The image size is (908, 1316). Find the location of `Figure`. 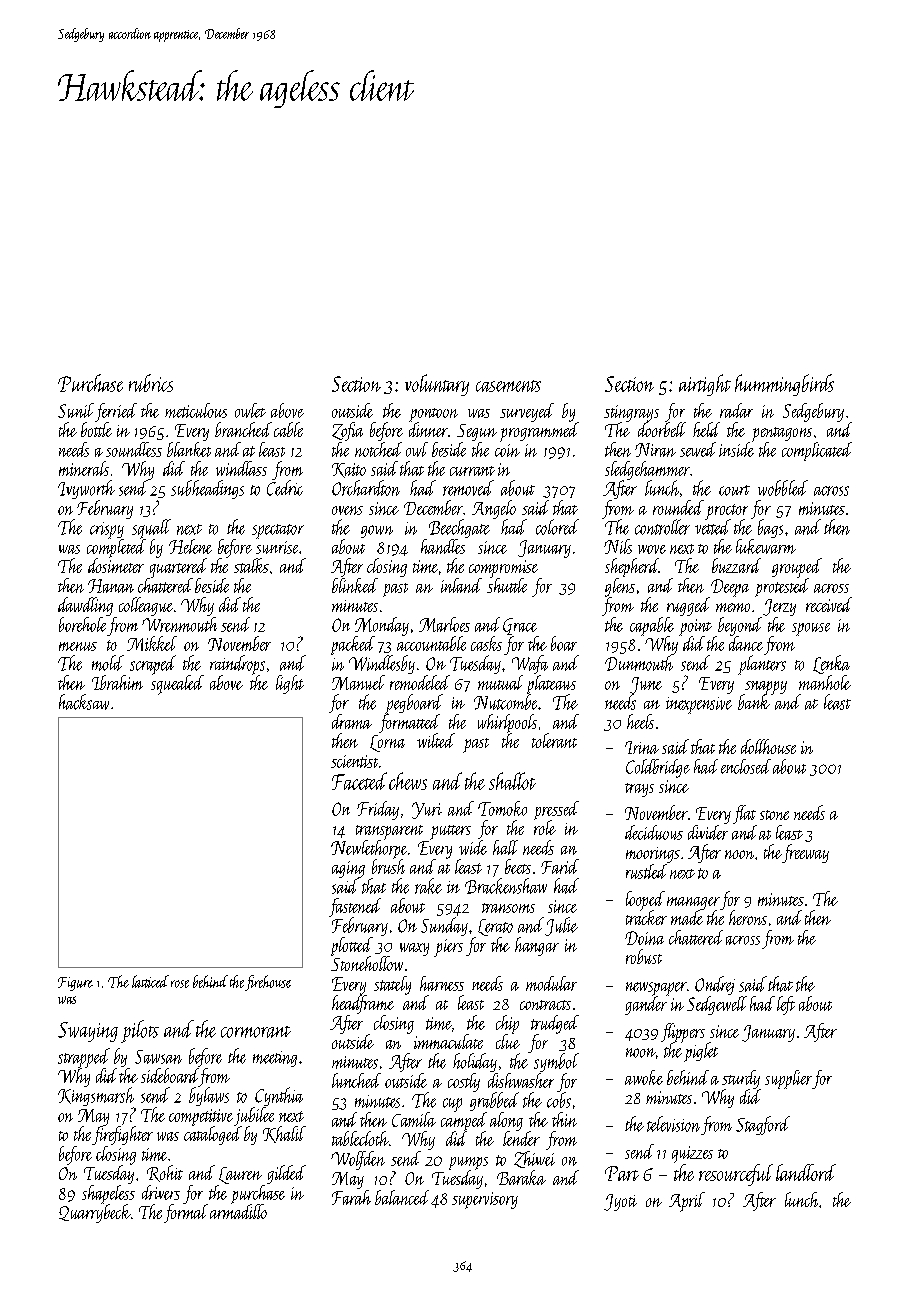

Figure is located at coordinates (75, 984).
